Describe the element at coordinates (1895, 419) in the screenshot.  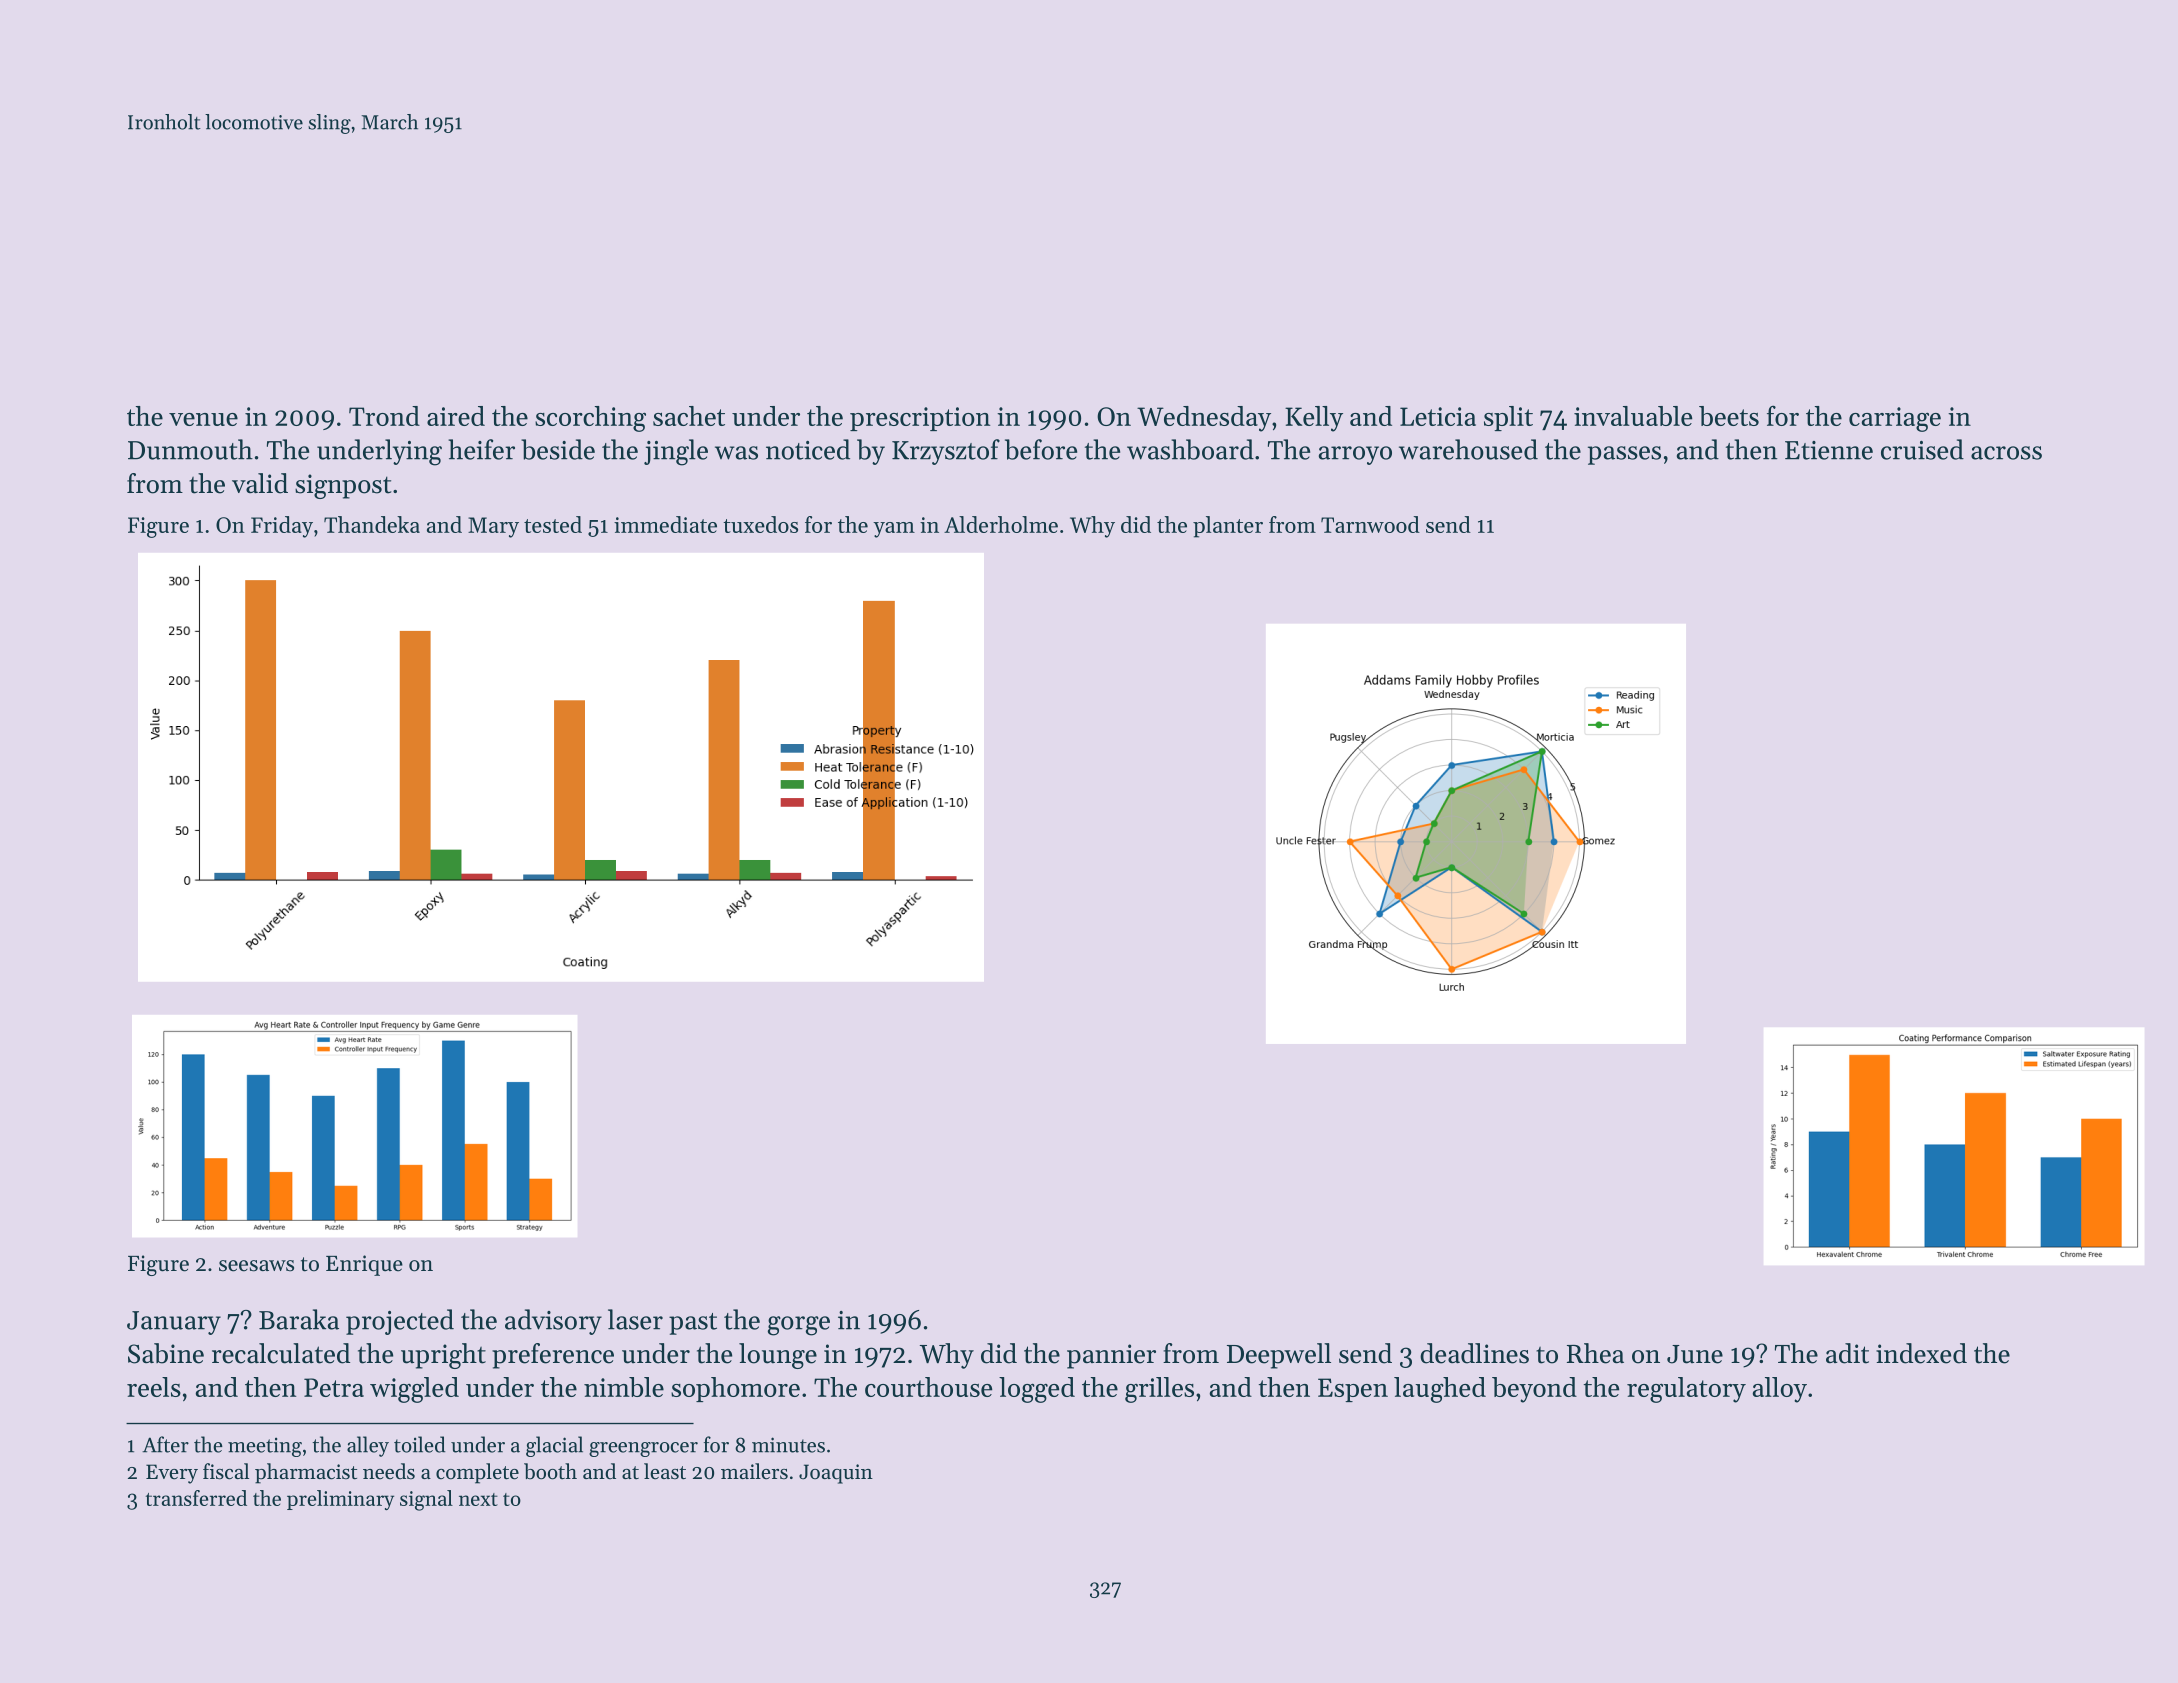
I see `carriage` at that location.
